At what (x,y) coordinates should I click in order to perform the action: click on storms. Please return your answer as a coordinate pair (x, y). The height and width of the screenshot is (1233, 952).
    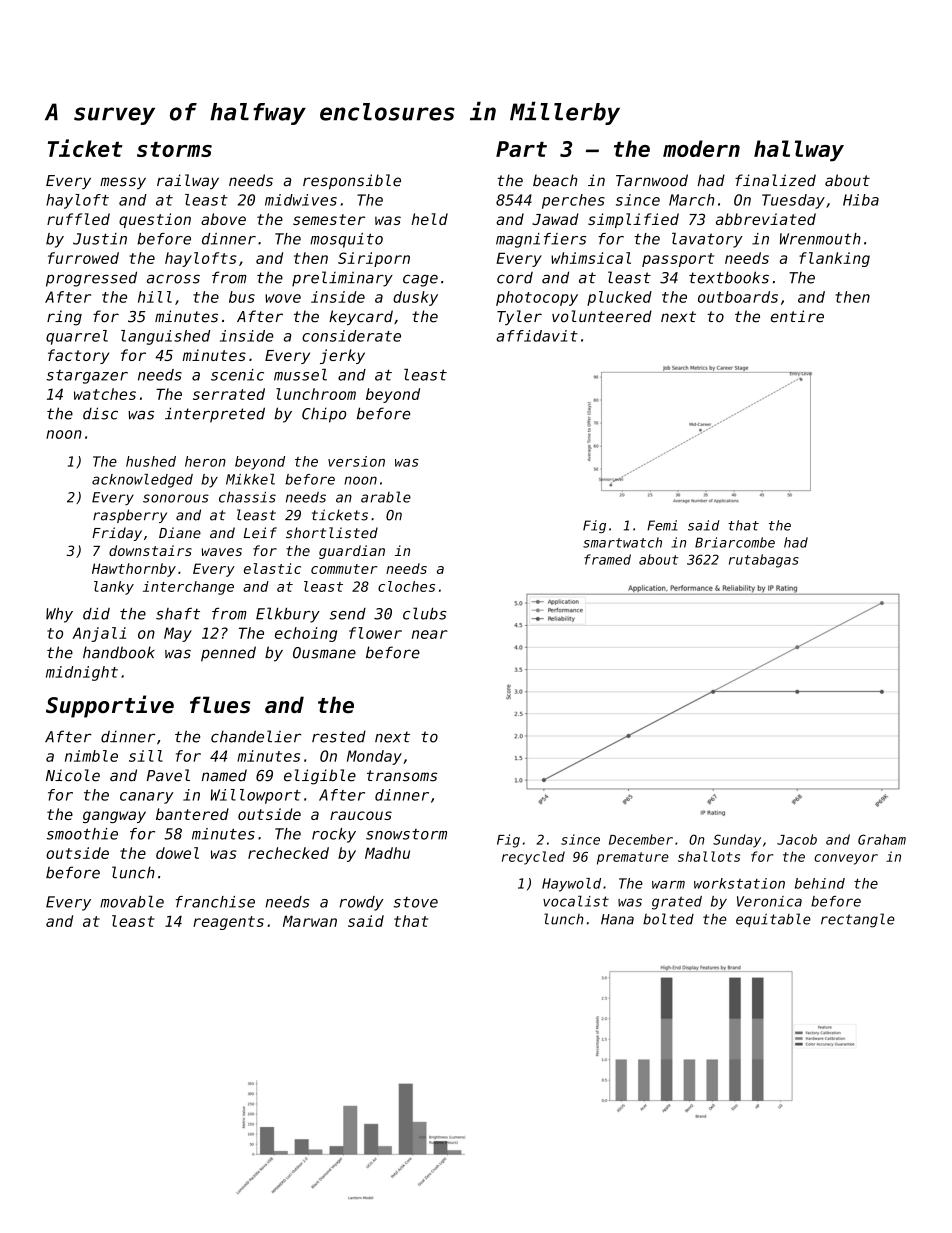
    Looking at the image, I should click on (174, 149).
